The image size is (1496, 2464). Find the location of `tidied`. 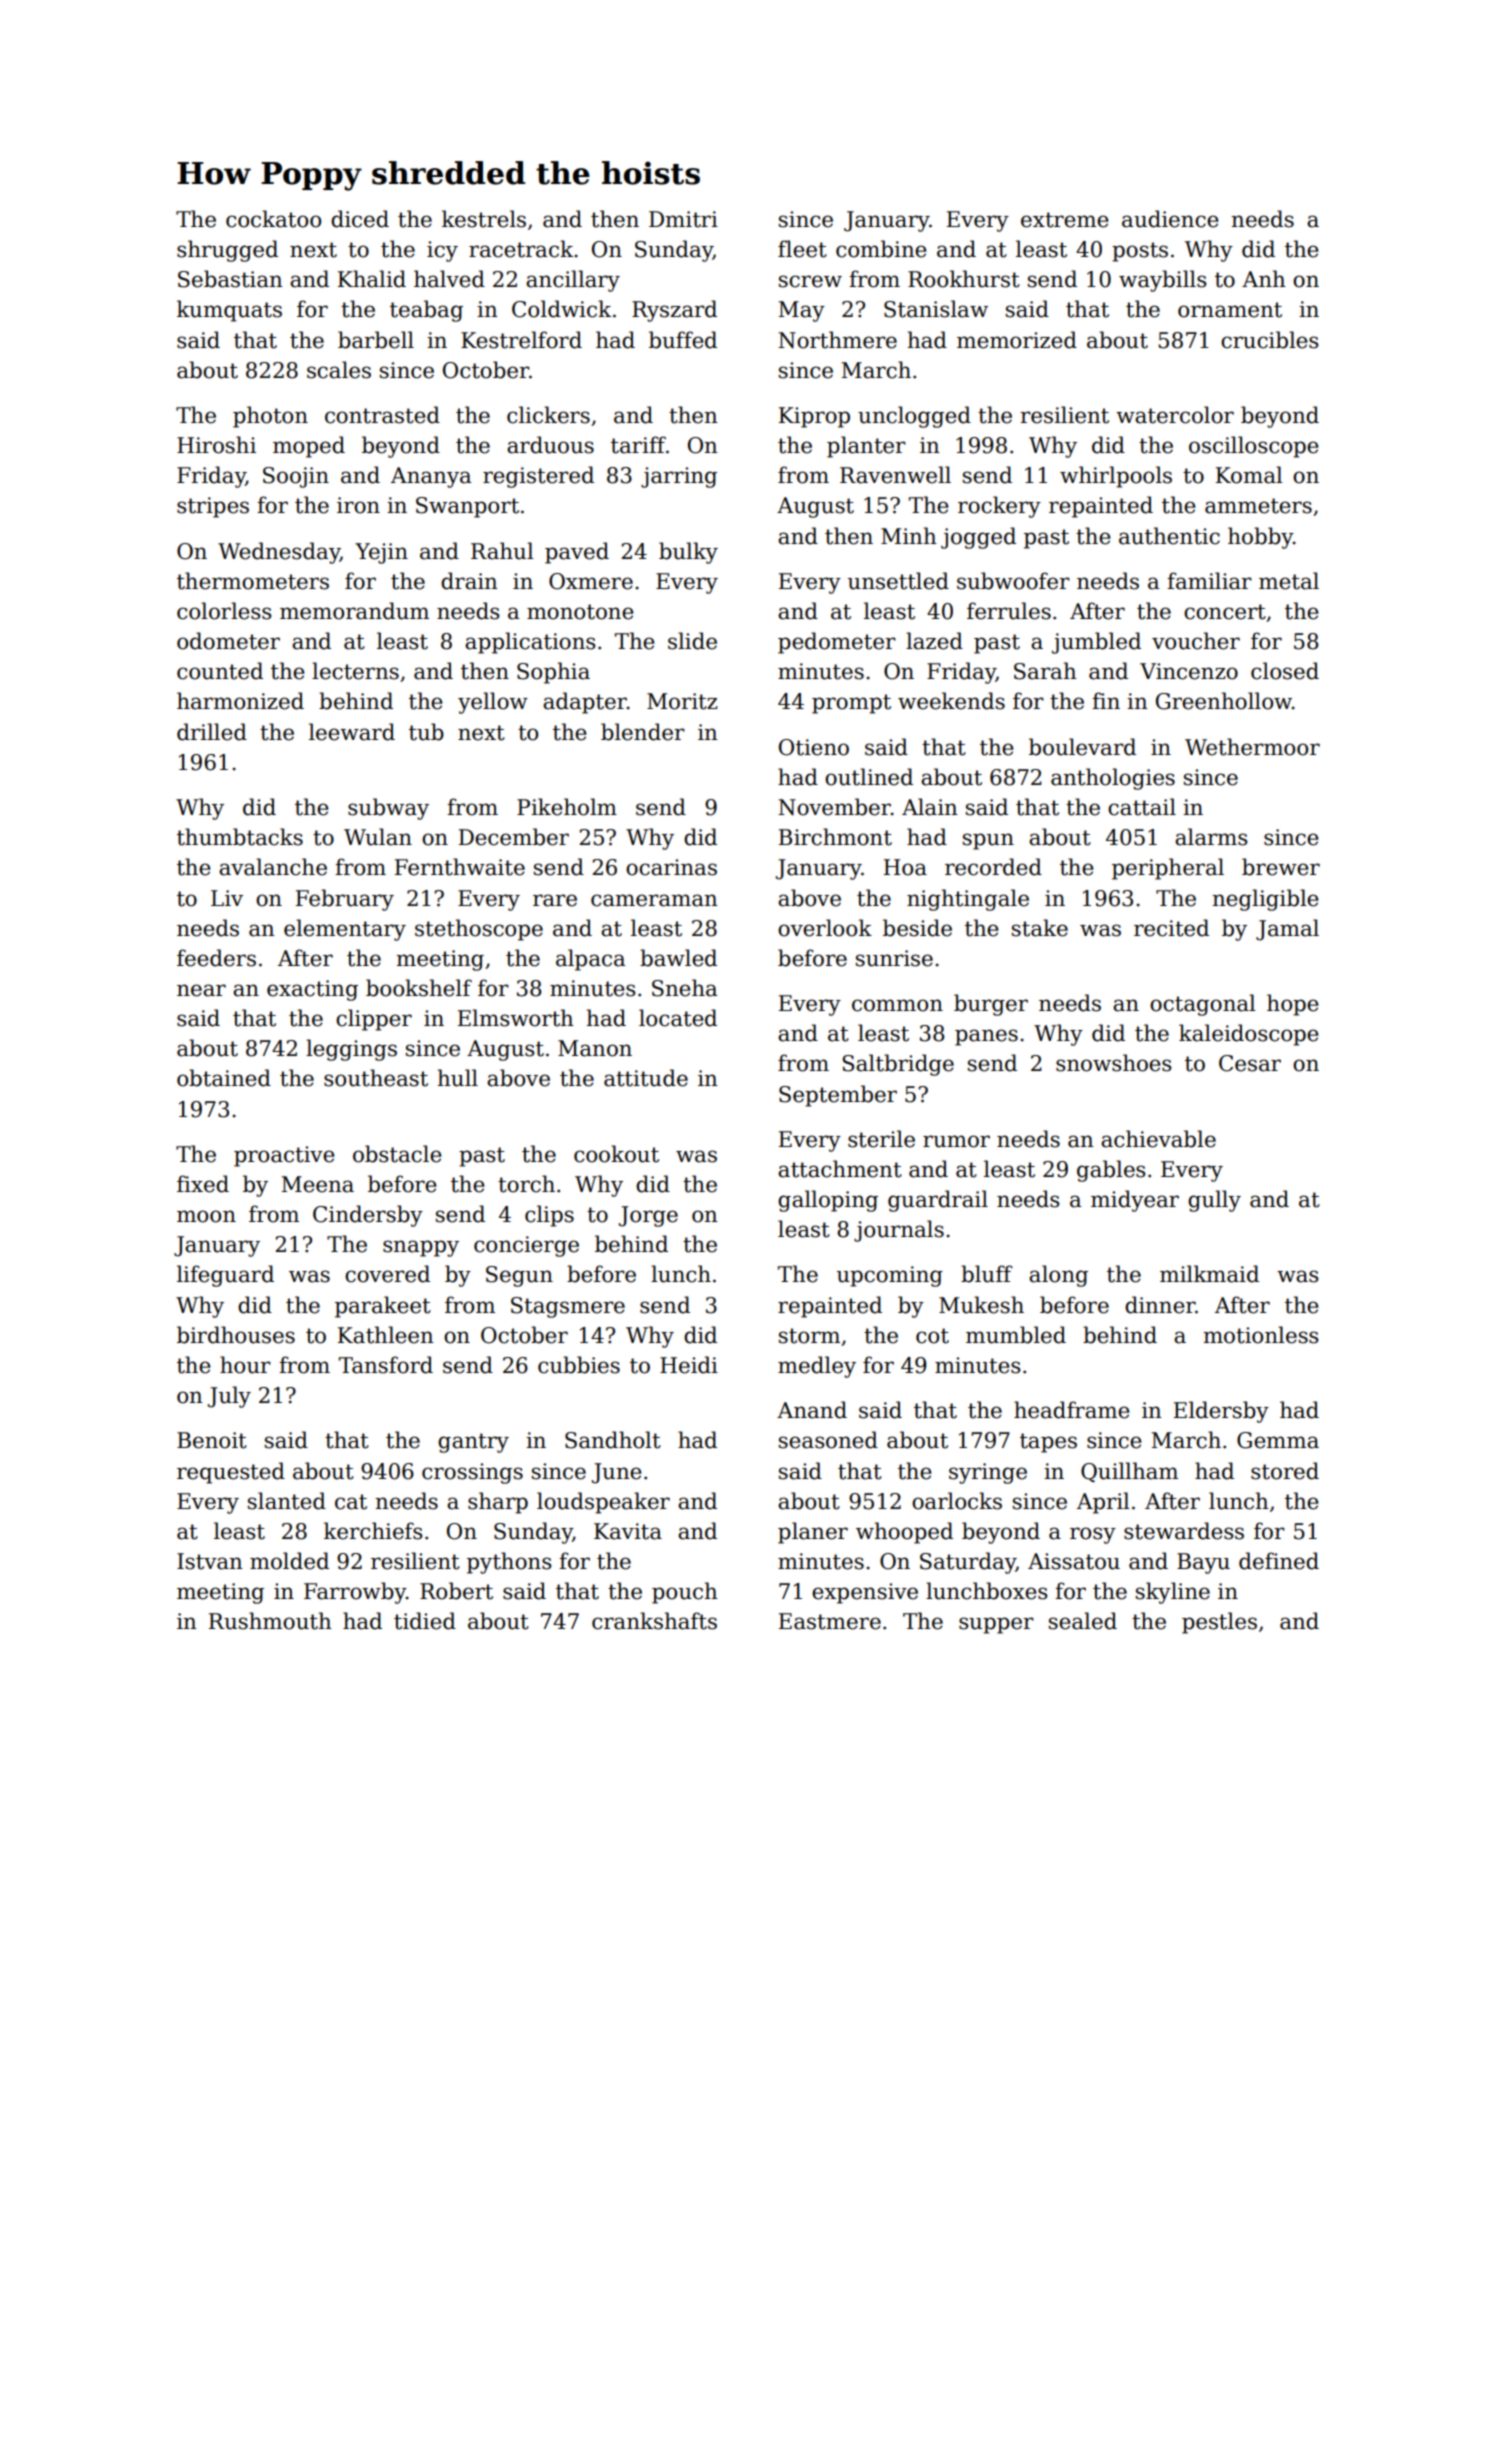

tidied is located at coordinates (425, 1621).
